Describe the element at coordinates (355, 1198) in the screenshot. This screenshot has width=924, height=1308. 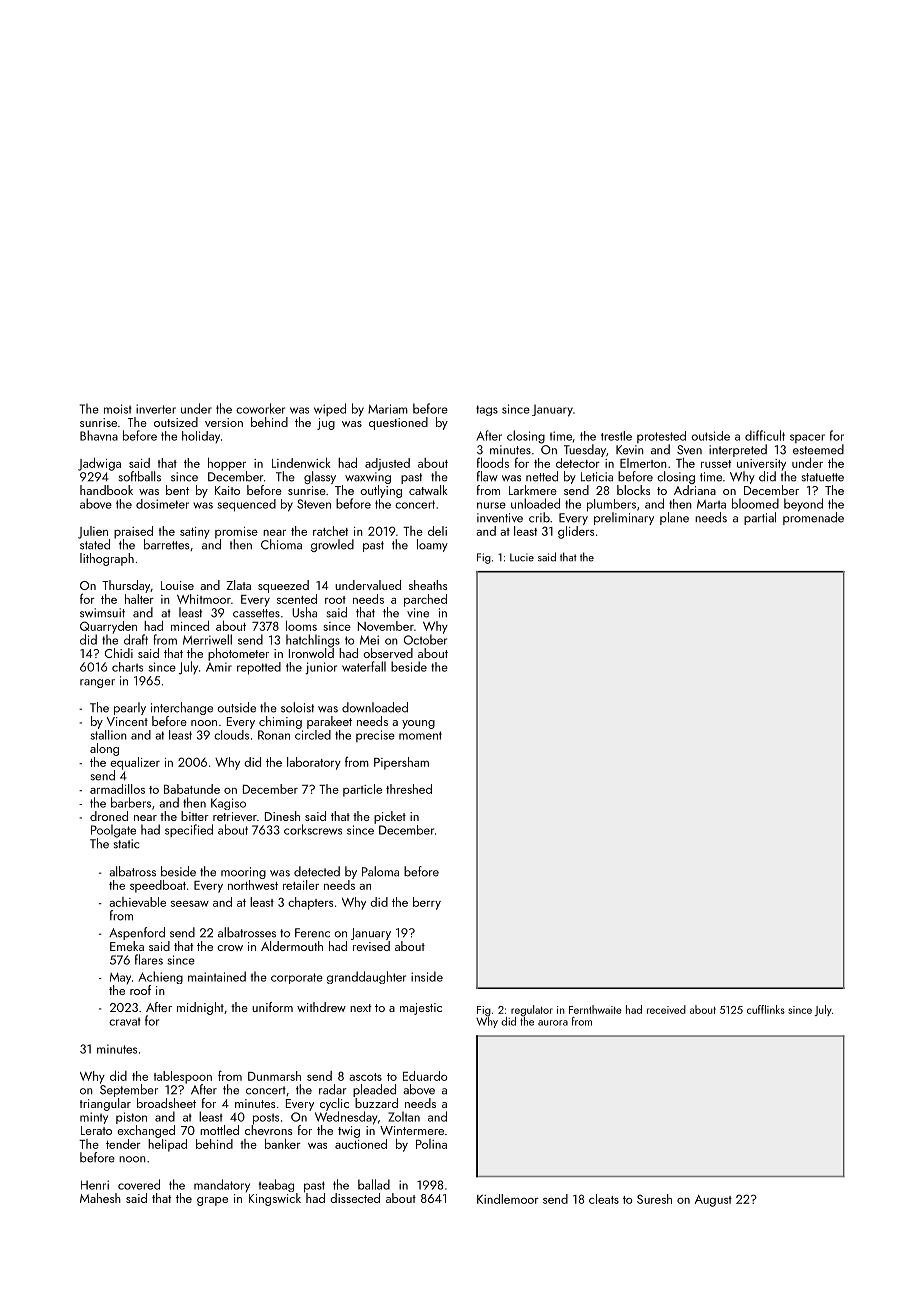
I see `dissected` at that location.
